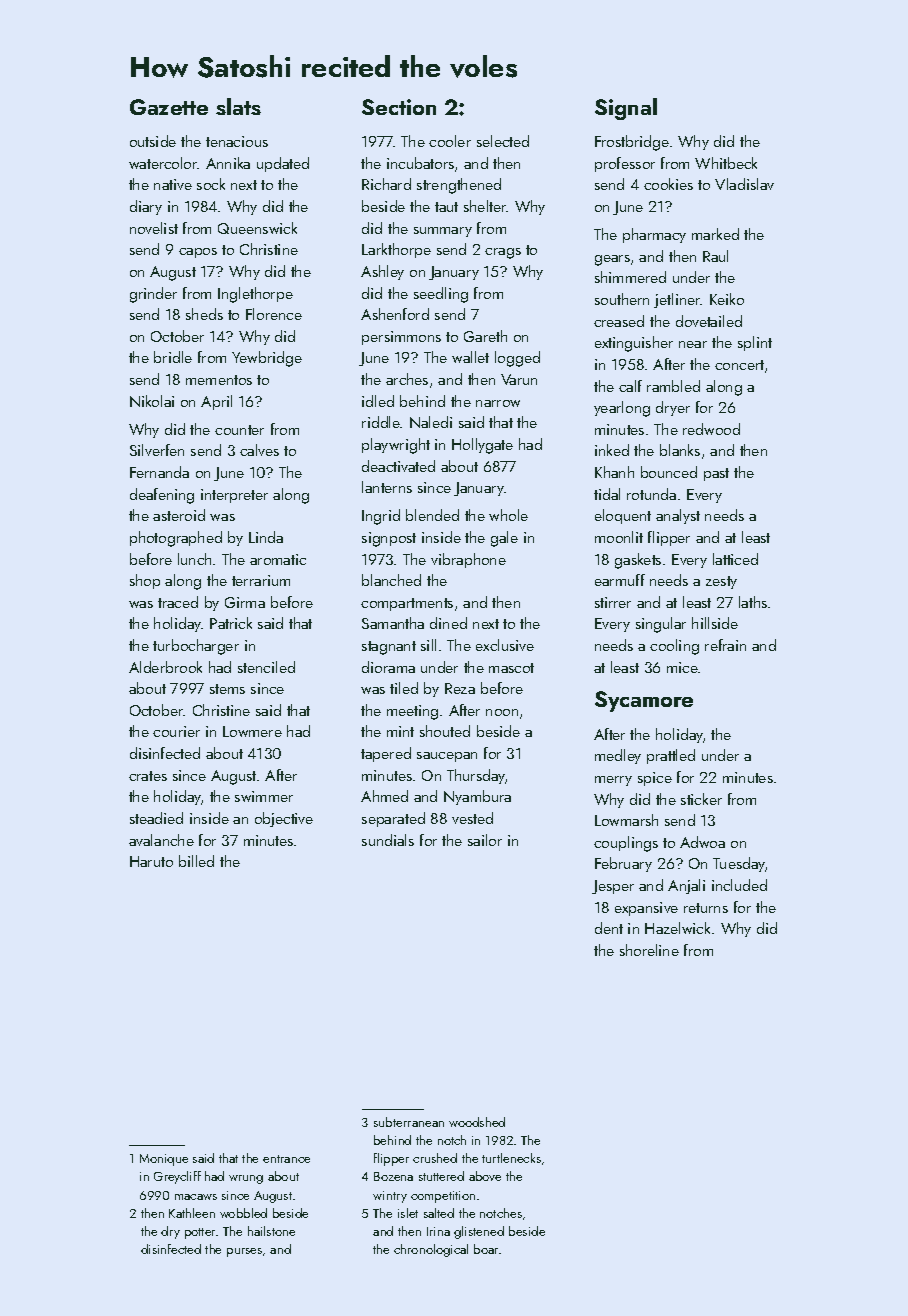  Describe the element at coordinates (612, 260) in the screenshot. I see `gears` at that location.
